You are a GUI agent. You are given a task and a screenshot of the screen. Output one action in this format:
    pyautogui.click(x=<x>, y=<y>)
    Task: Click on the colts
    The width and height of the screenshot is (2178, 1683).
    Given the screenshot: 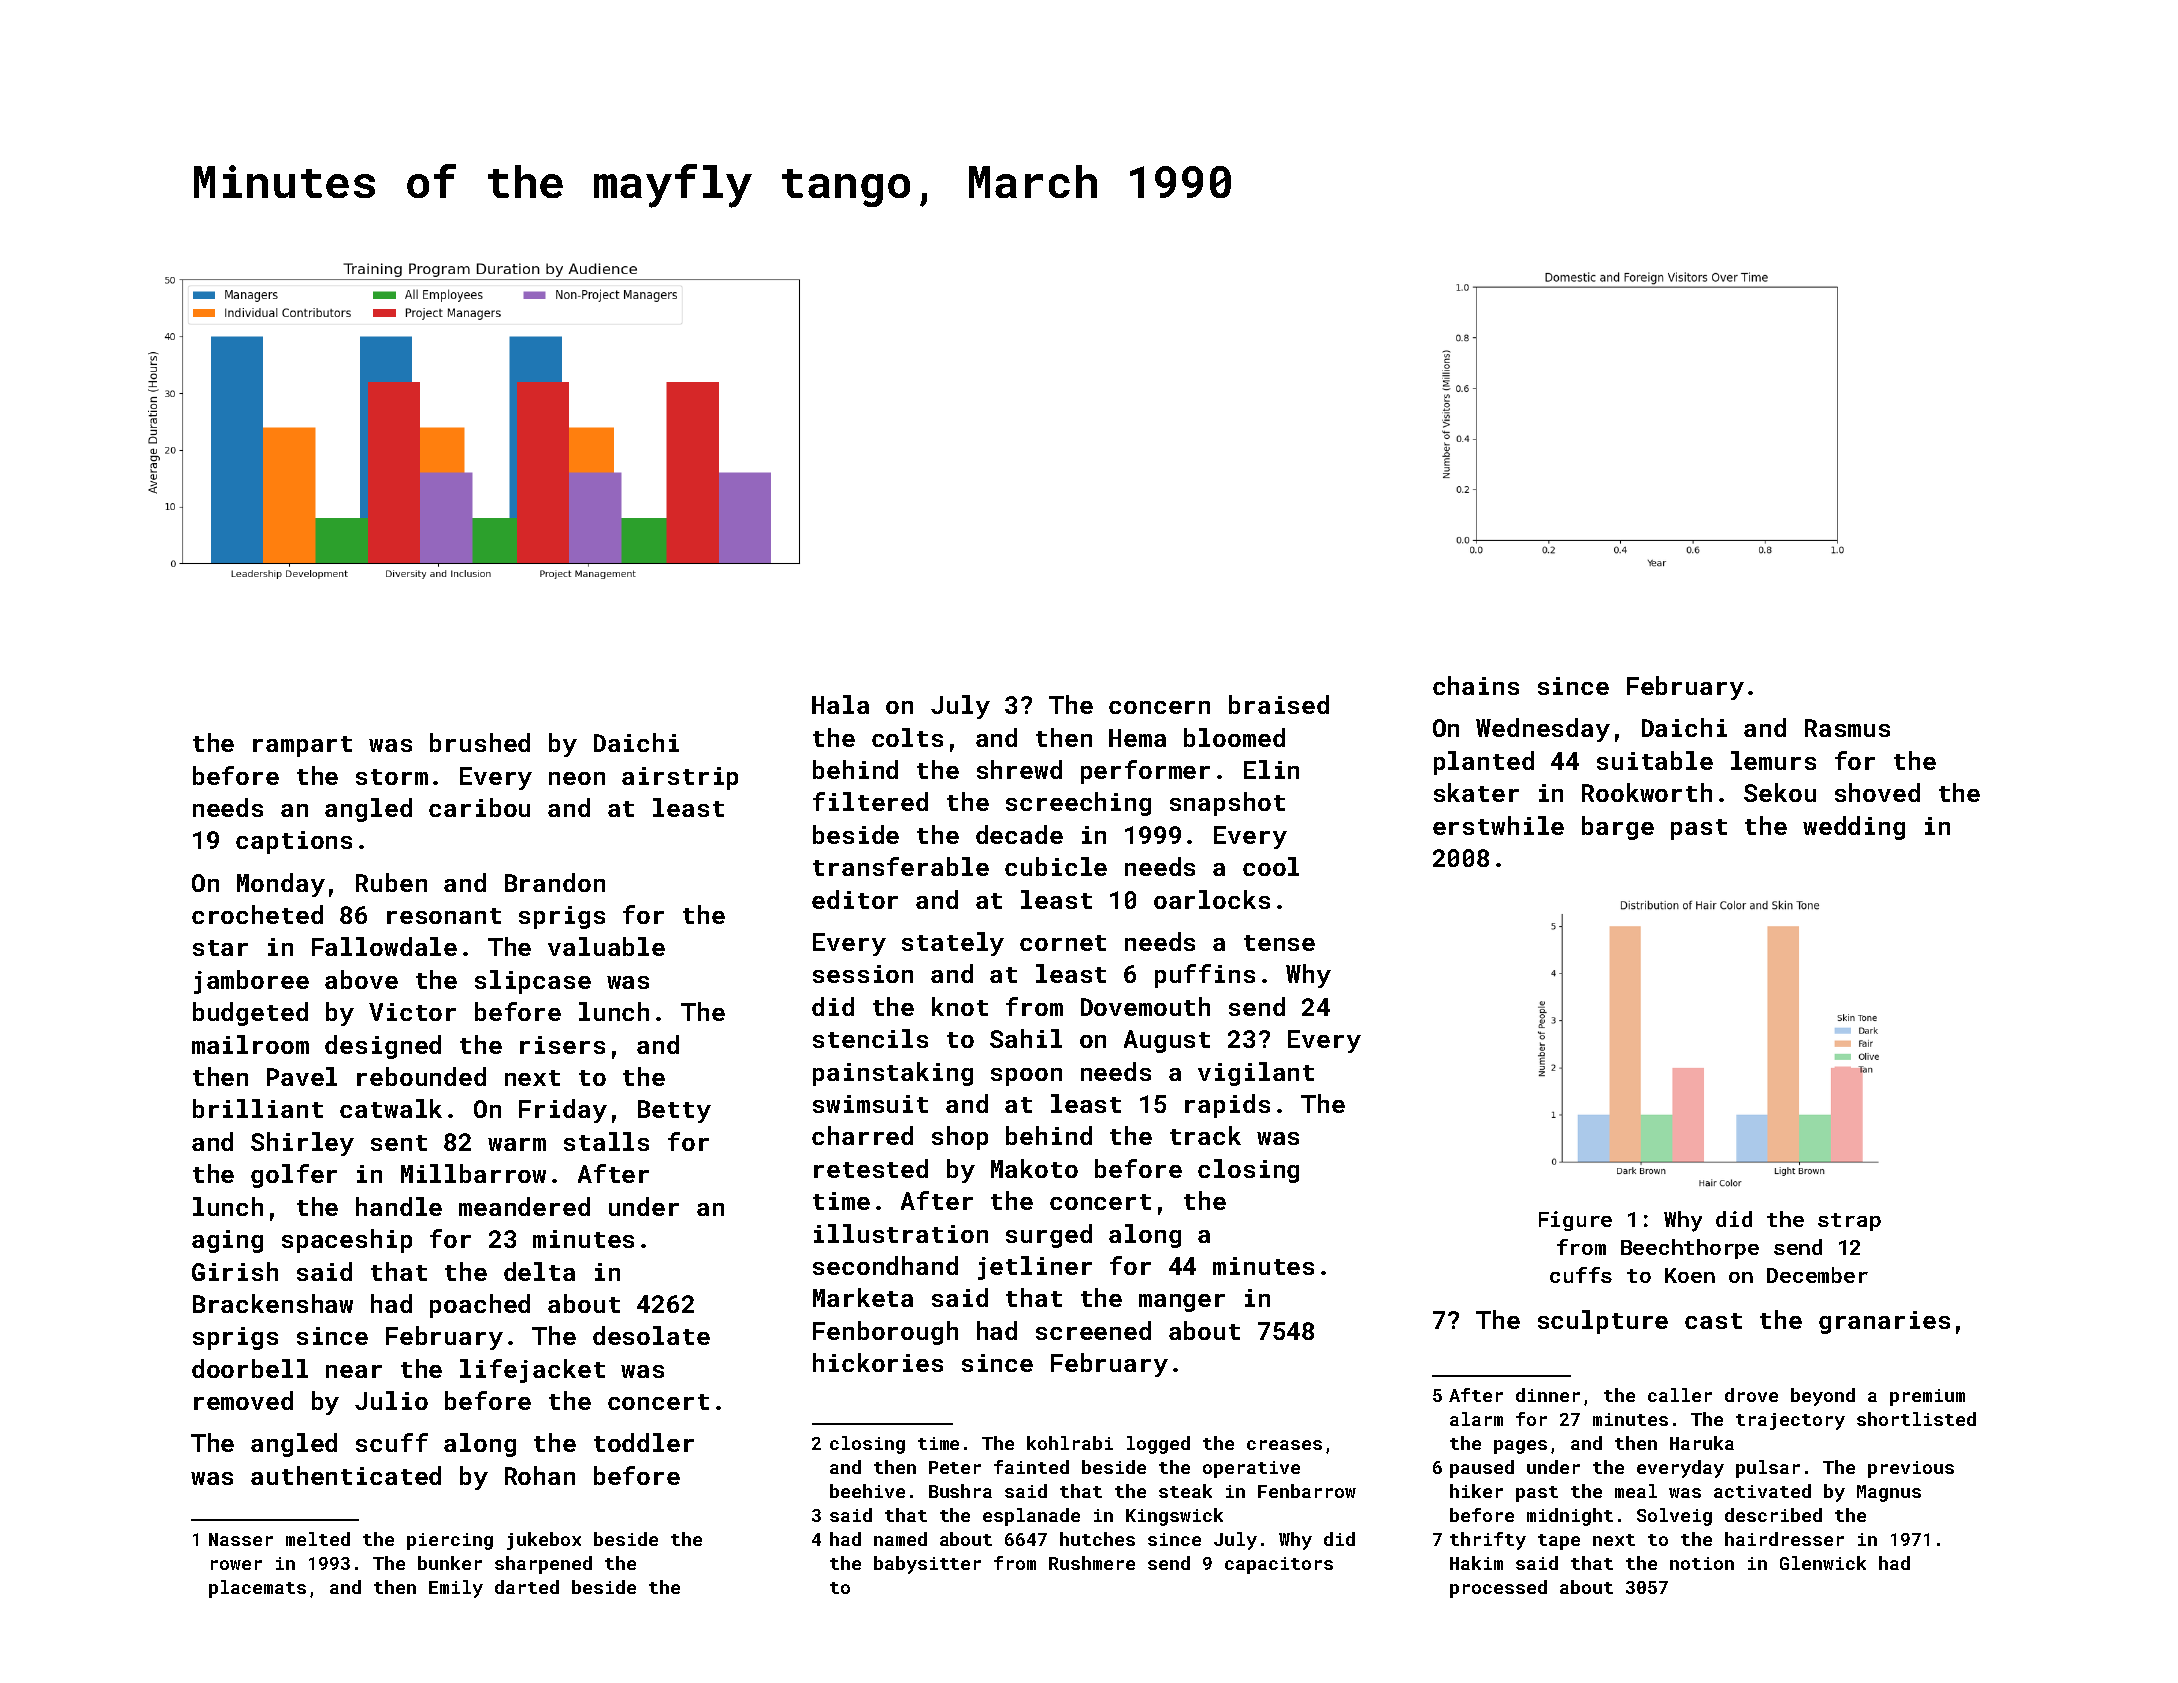 What is the action you would take?
    pyautogui.click(x=907, y=737)
